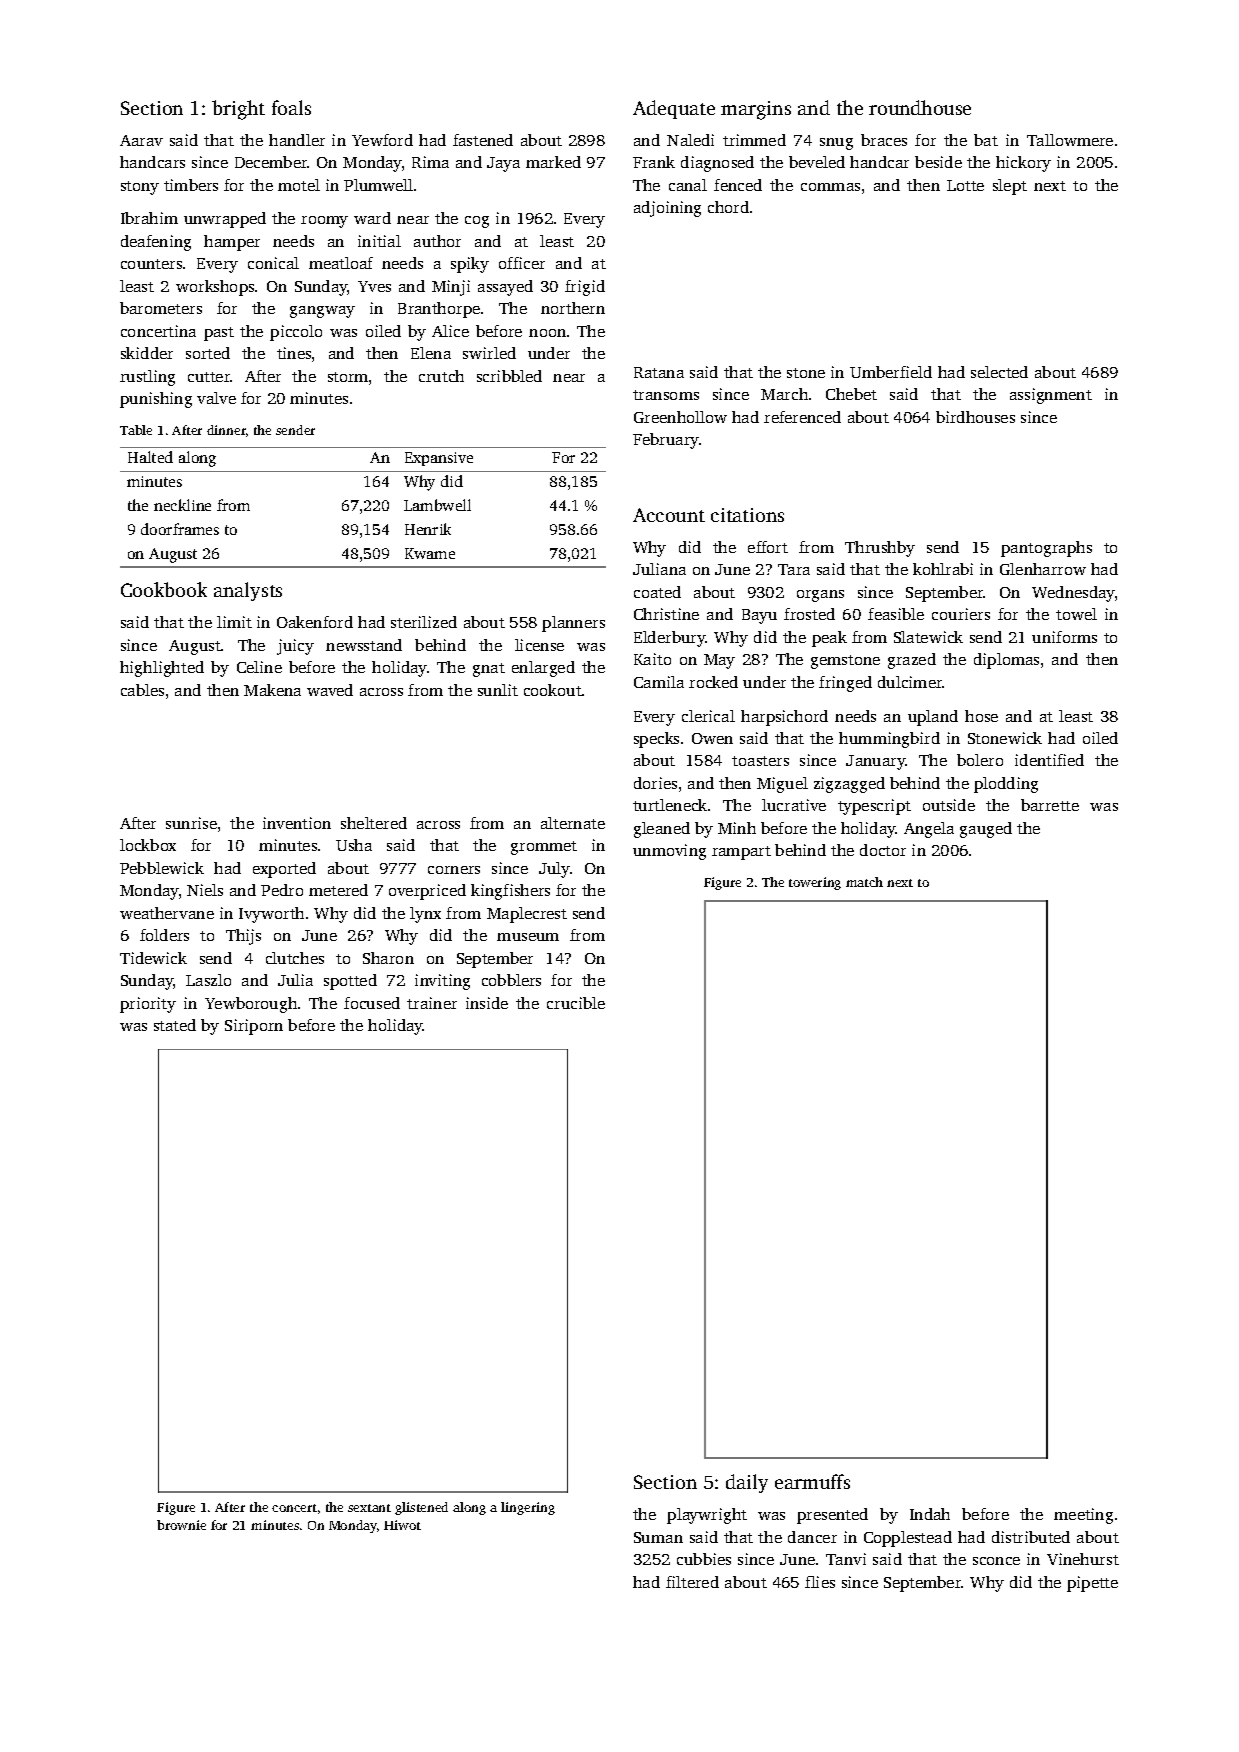  Describe the element at coordinates (181, 1525) in the page. I see `brownie` at that location.
